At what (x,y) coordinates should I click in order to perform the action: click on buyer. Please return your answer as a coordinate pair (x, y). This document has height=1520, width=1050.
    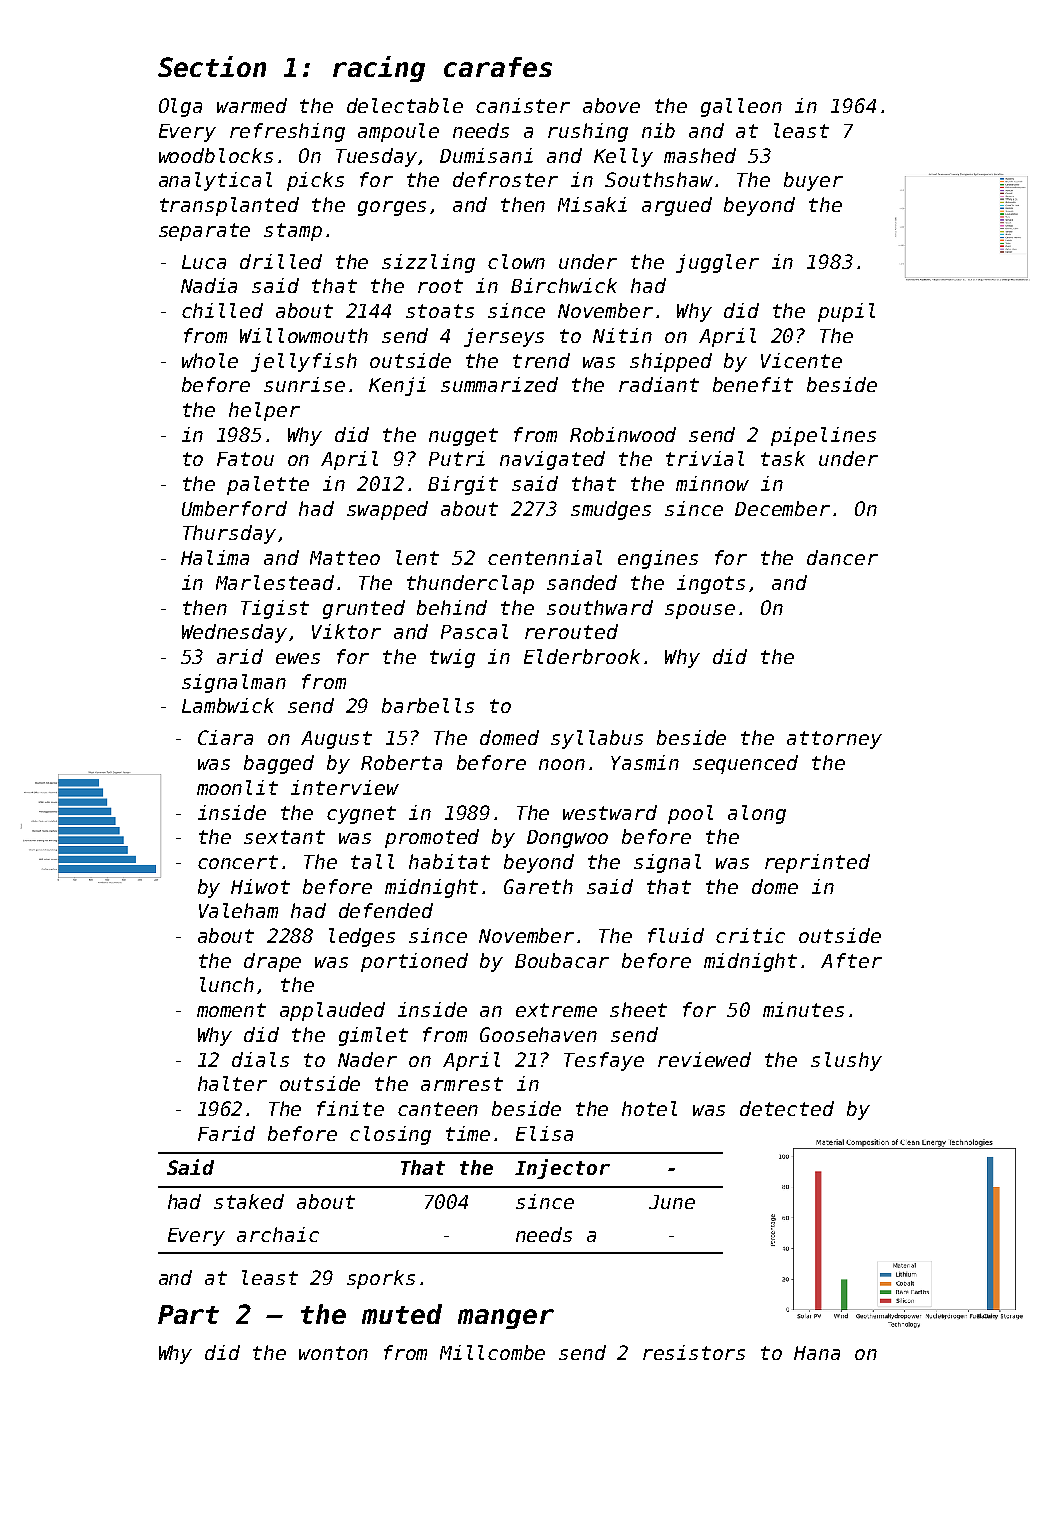
    Looking at the image, I should click on (813, 181).
